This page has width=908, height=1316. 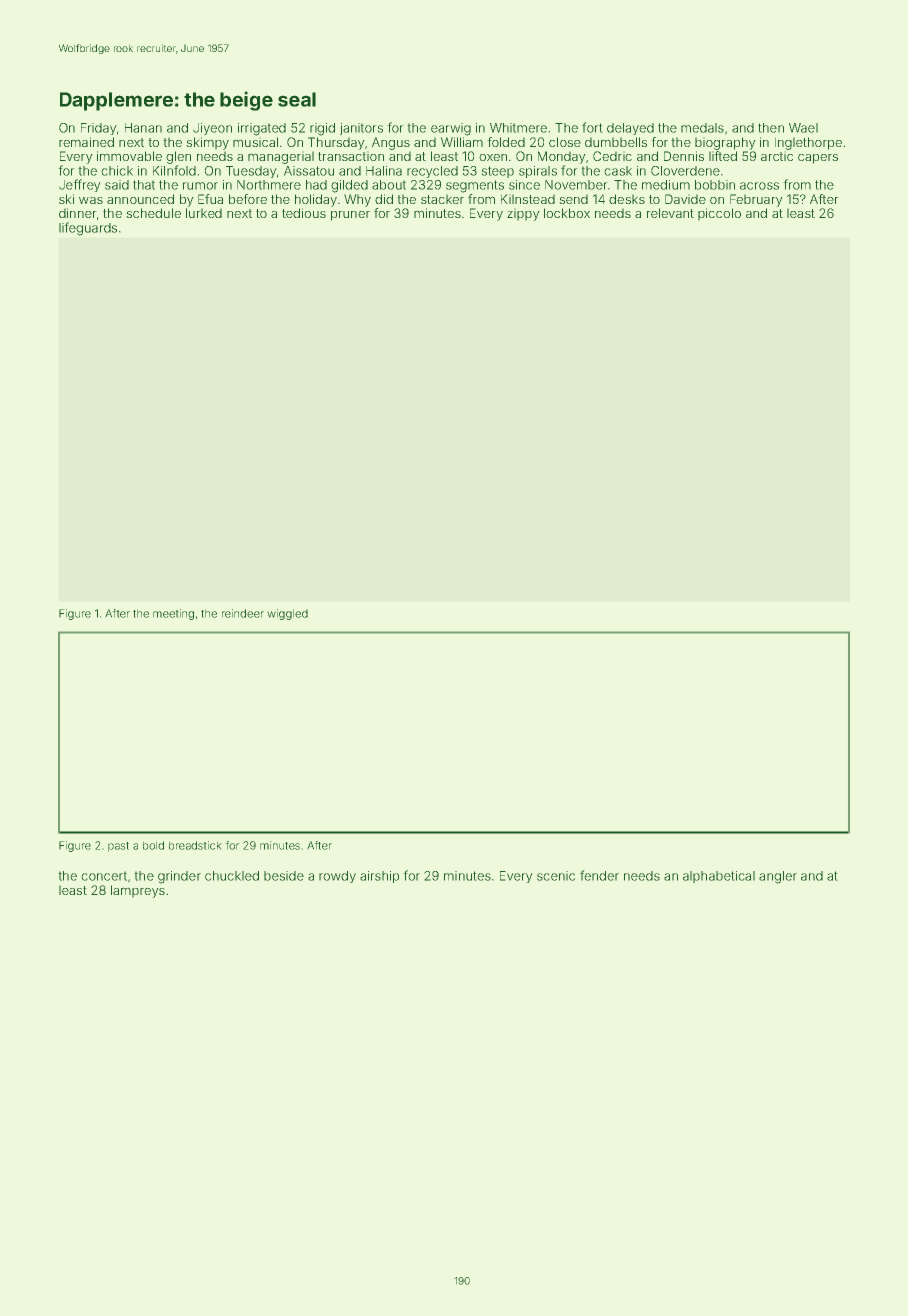 I want to click on angler, so click(x=778, y=877).
